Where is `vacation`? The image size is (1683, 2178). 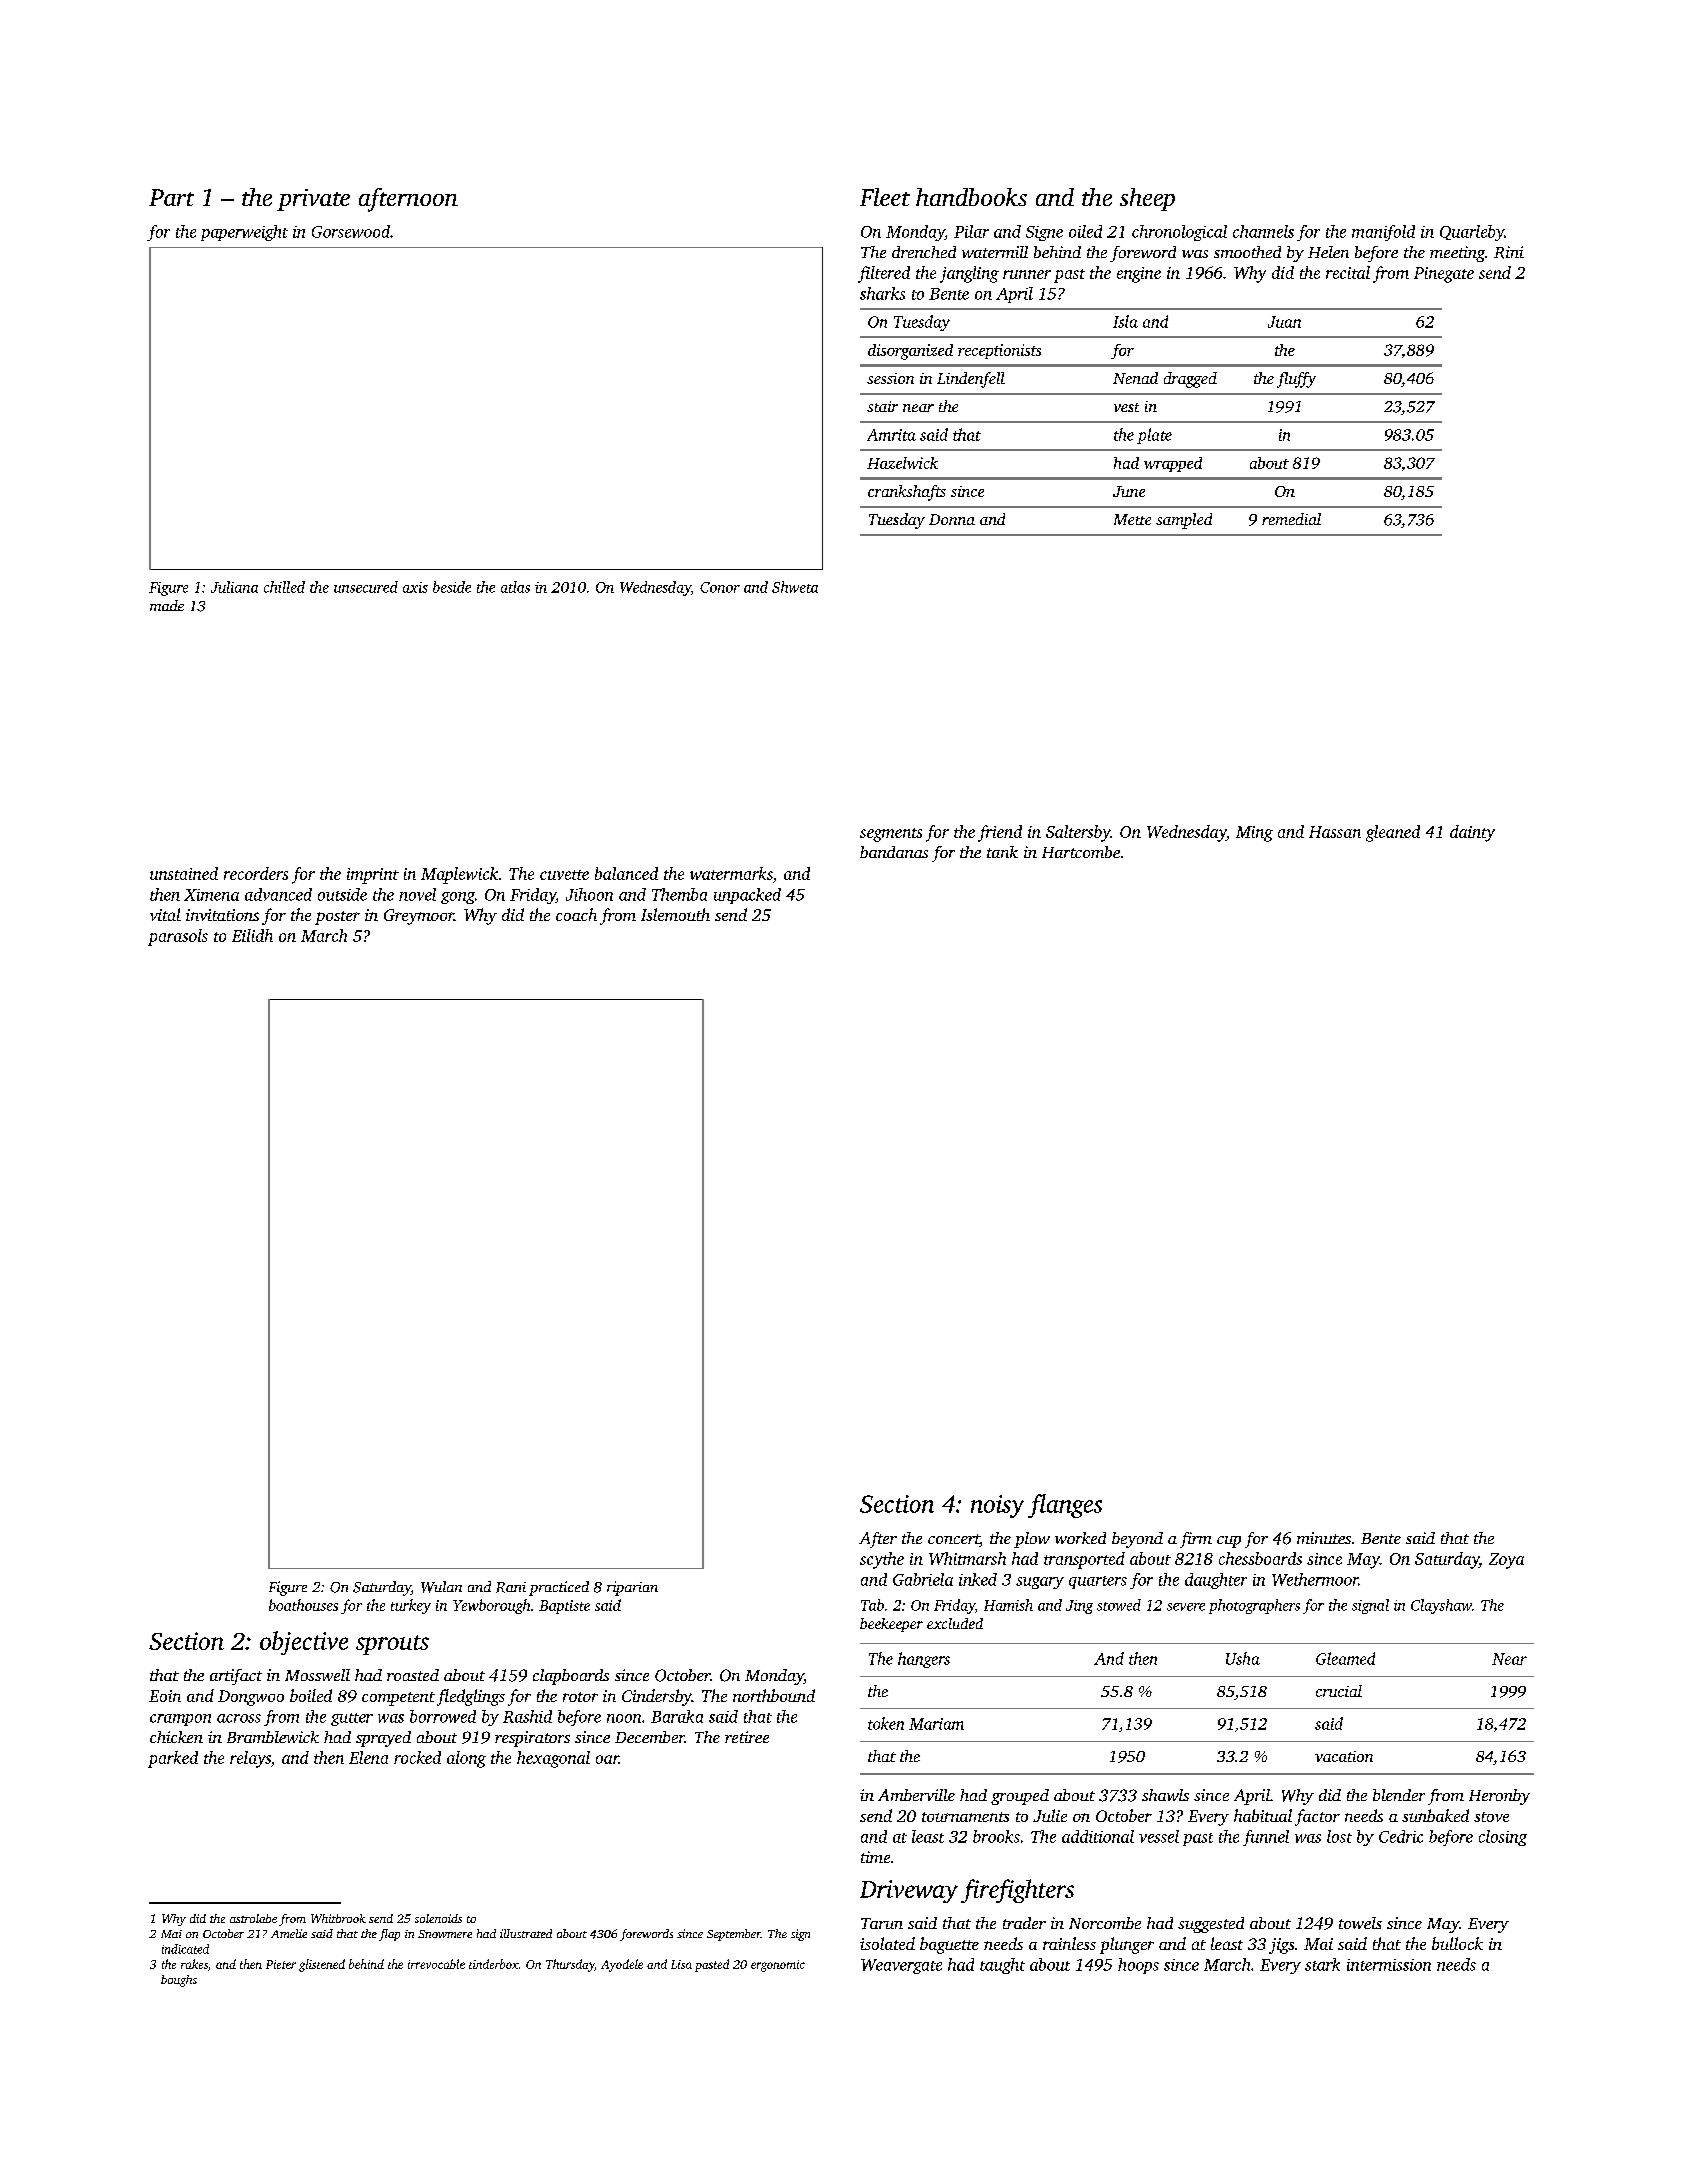 vacation is located at coordinates (1344, 1756).
